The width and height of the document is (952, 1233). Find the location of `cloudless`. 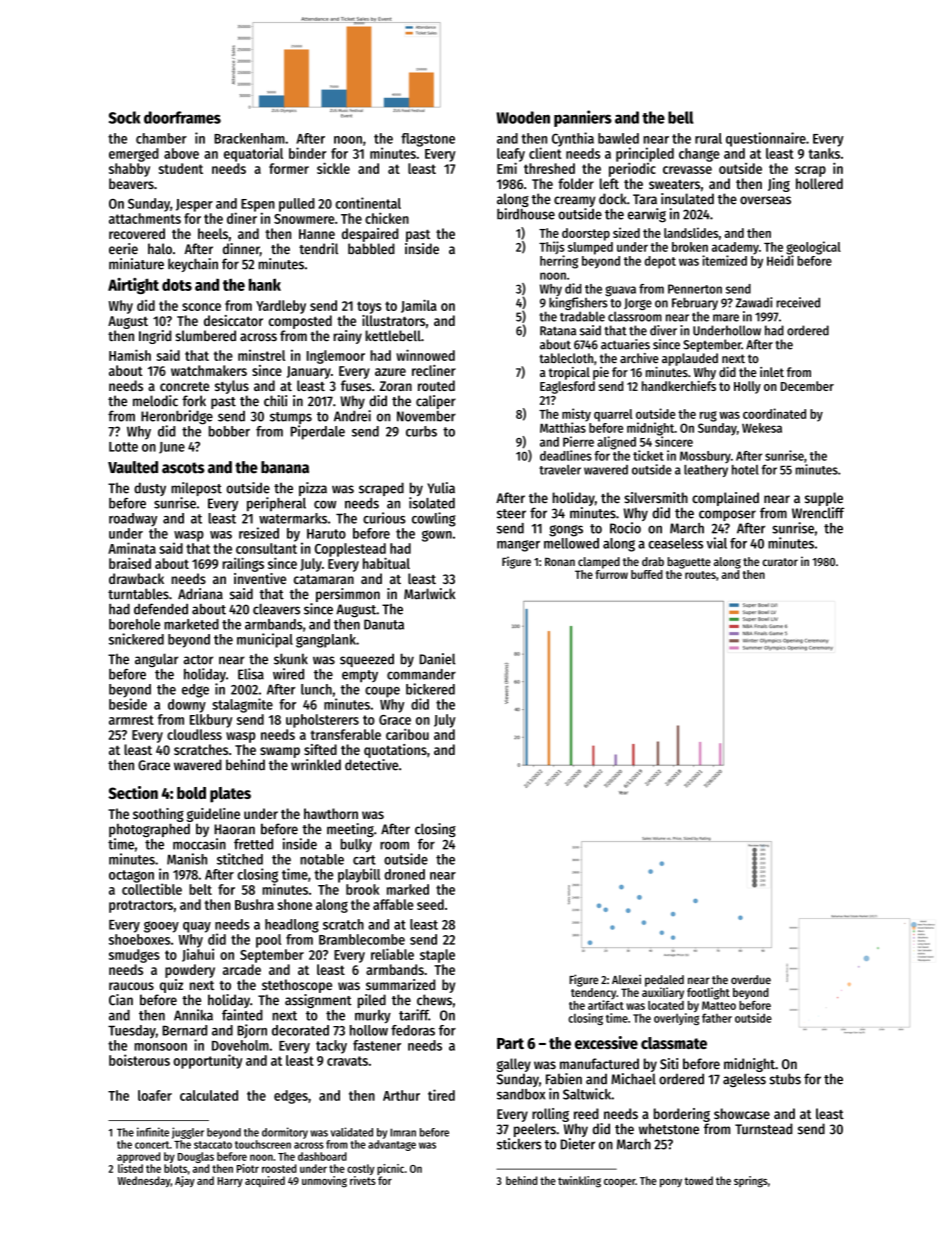

cloudless is located at coordinates (194, 734).
